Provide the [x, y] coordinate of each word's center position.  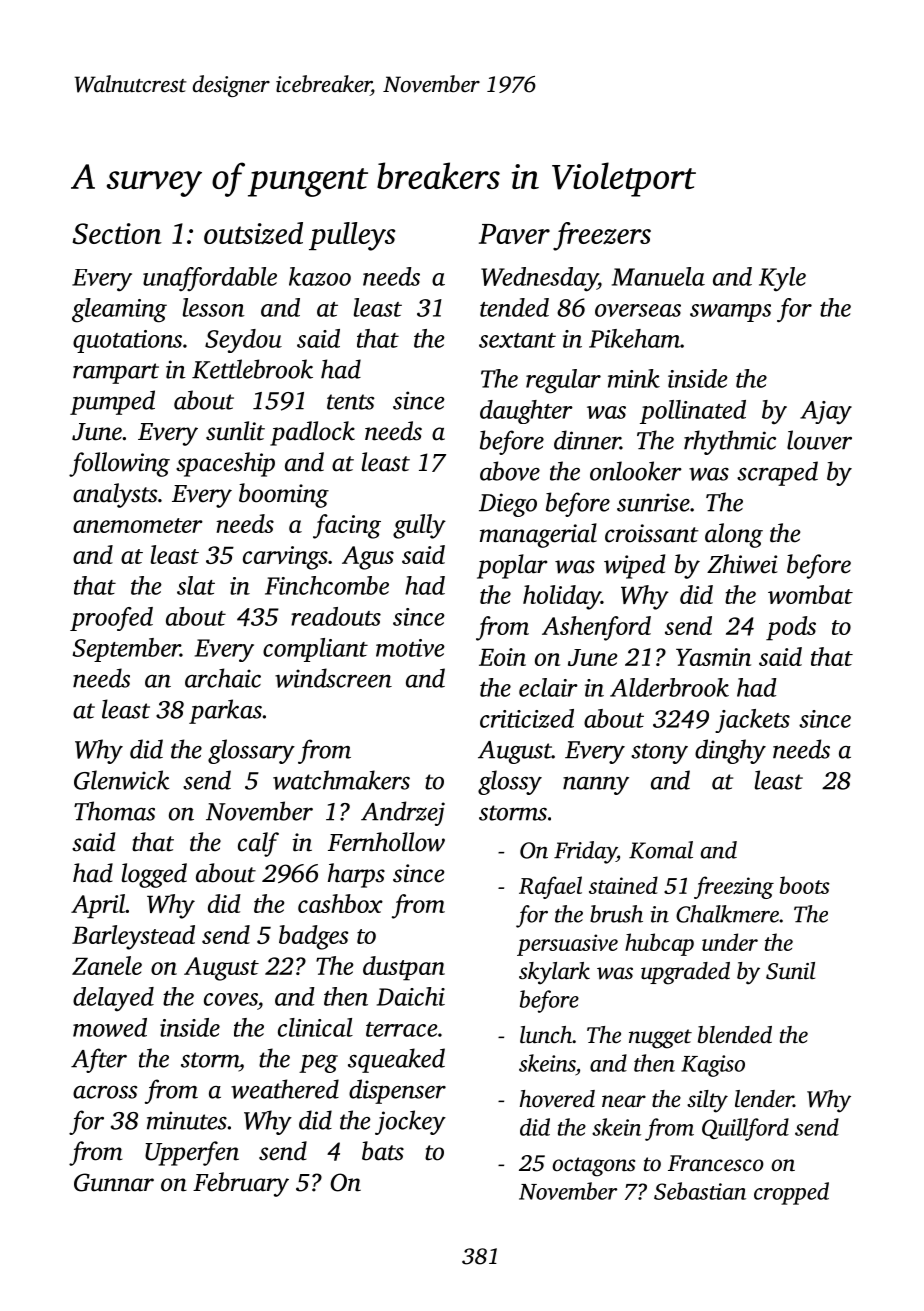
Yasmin [713, 657]
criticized [527, 718]
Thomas [114, 811]
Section [117, 233]
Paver [514, 234]
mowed [110, 1027]
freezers [602, 236]
